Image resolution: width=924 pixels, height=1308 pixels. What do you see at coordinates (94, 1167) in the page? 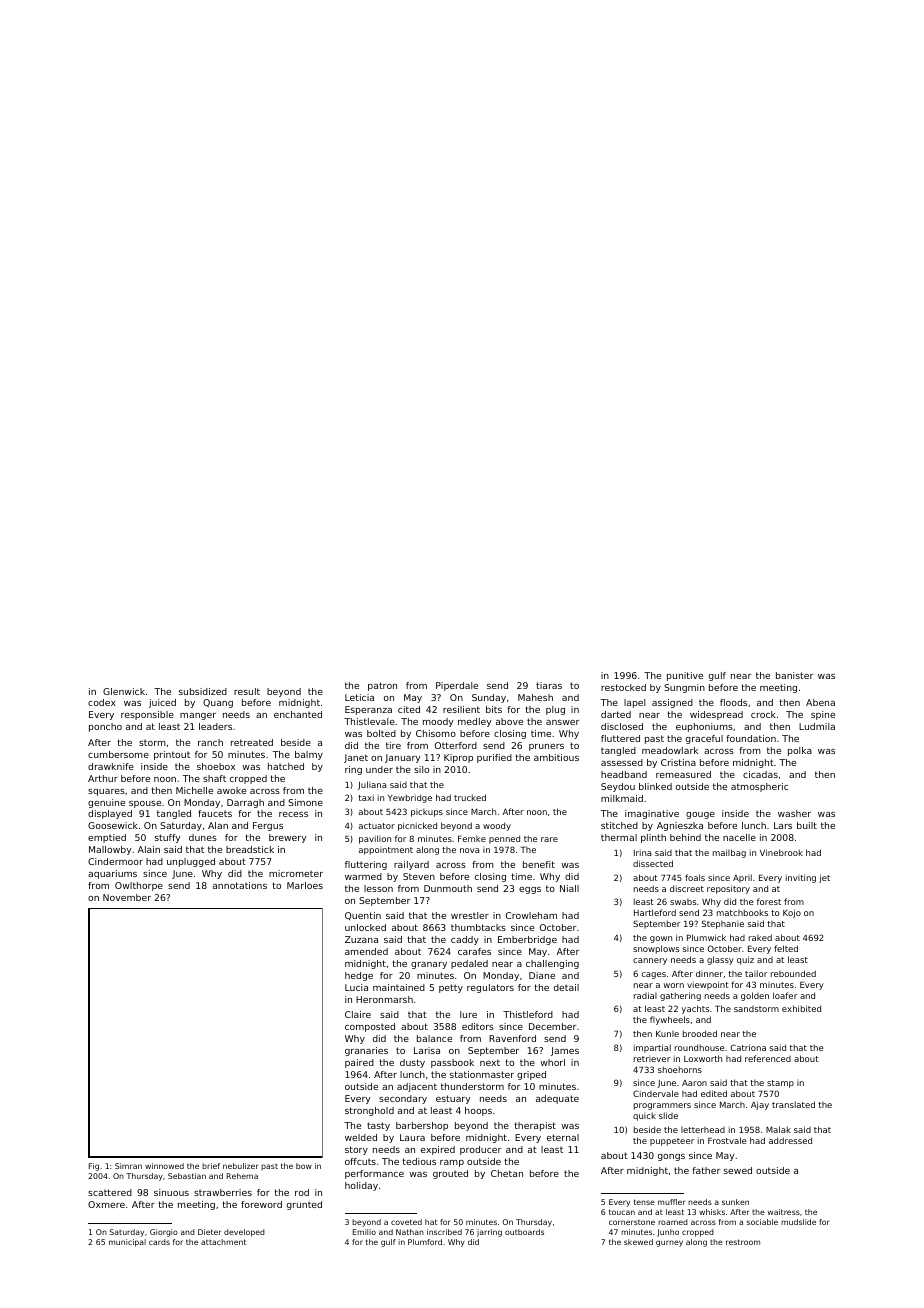
I see `Fig` at bounding box center [94, 1167].
